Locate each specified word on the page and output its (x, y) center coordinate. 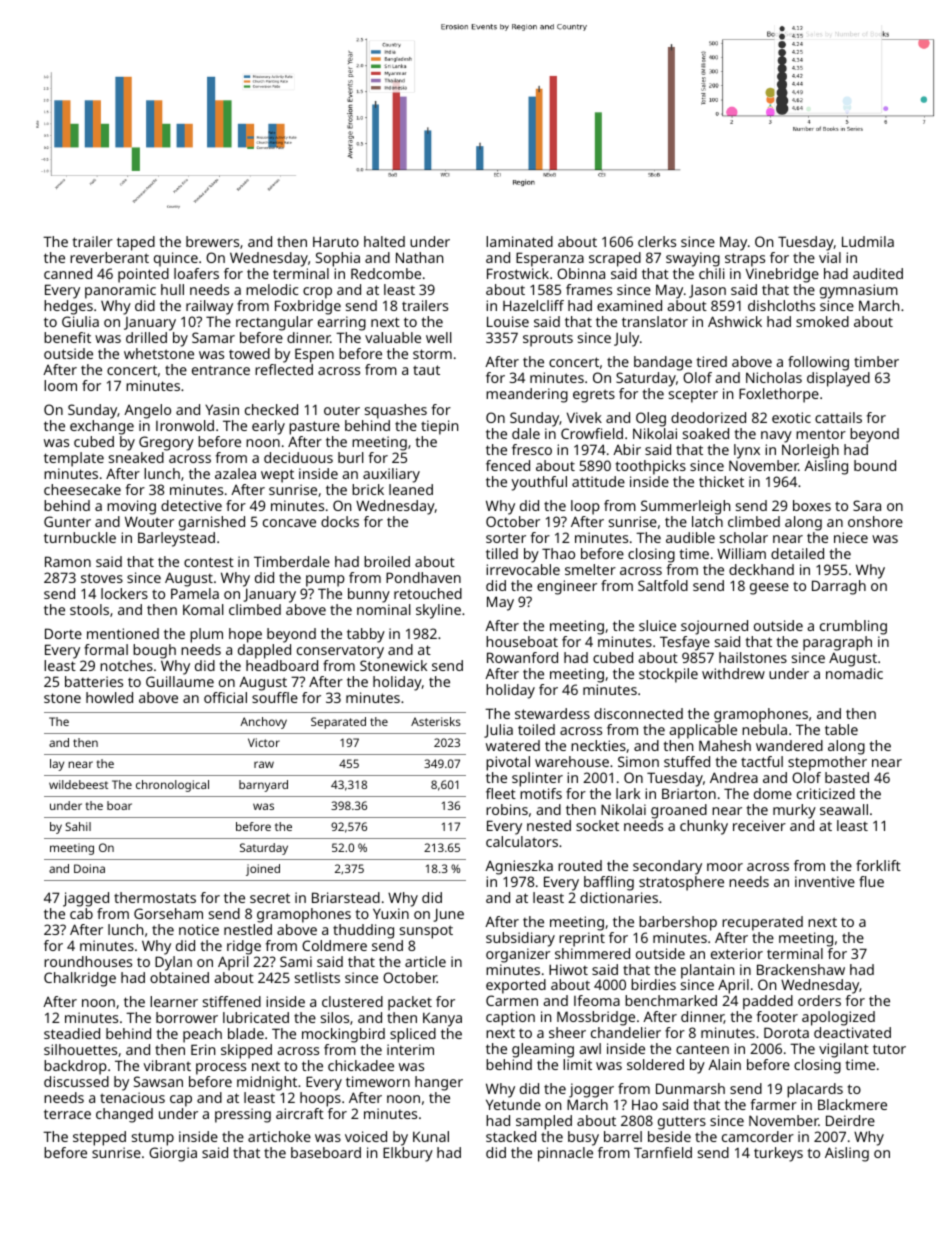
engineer (567, 587)
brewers (212, 241)
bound (875, 465)
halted (384, 241)
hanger (439, 1083)
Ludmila (868, 241)
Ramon (68, 561)
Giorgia (173, 1154)
